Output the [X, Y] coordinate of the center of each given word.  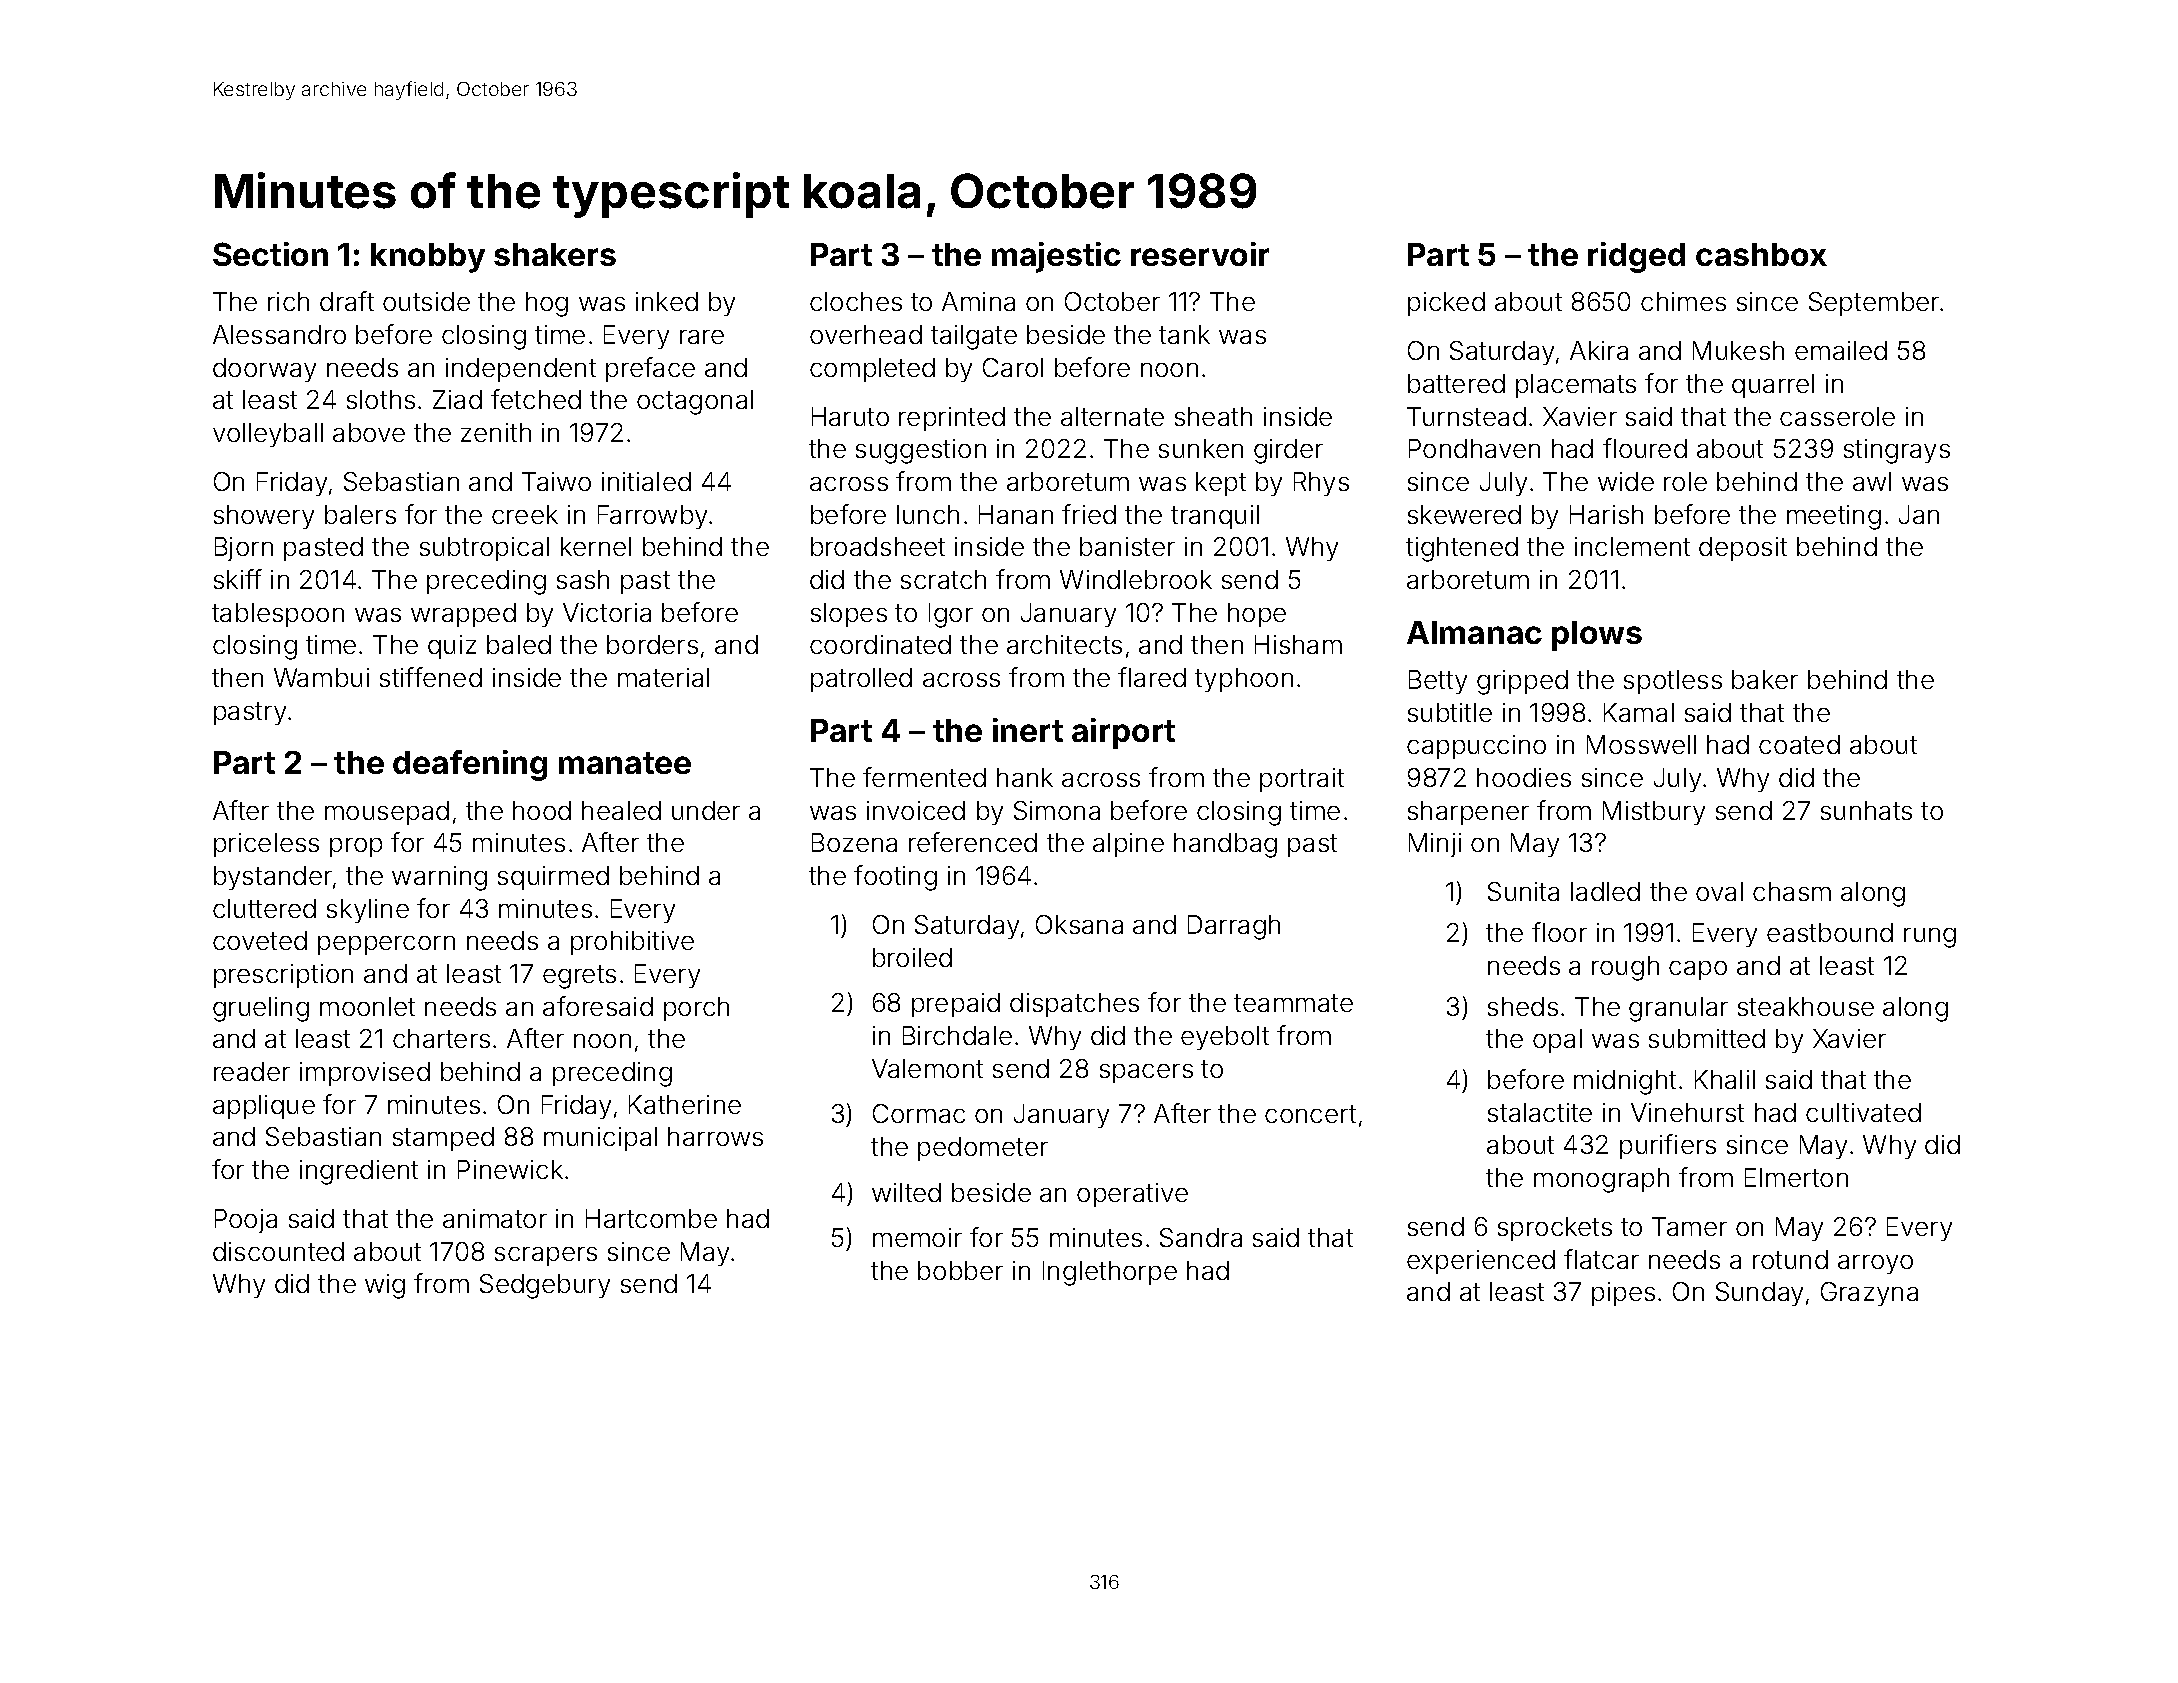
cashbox [1761, 254]
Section [270, 254]
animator [495, 1218]
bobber [960, 1270]
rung [1930, 938]
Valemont [927, 1068]
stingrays [1897, 451]
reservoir [1200, 254]
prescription [283, 976]
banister [1127, 546]
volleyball [268, 435]
